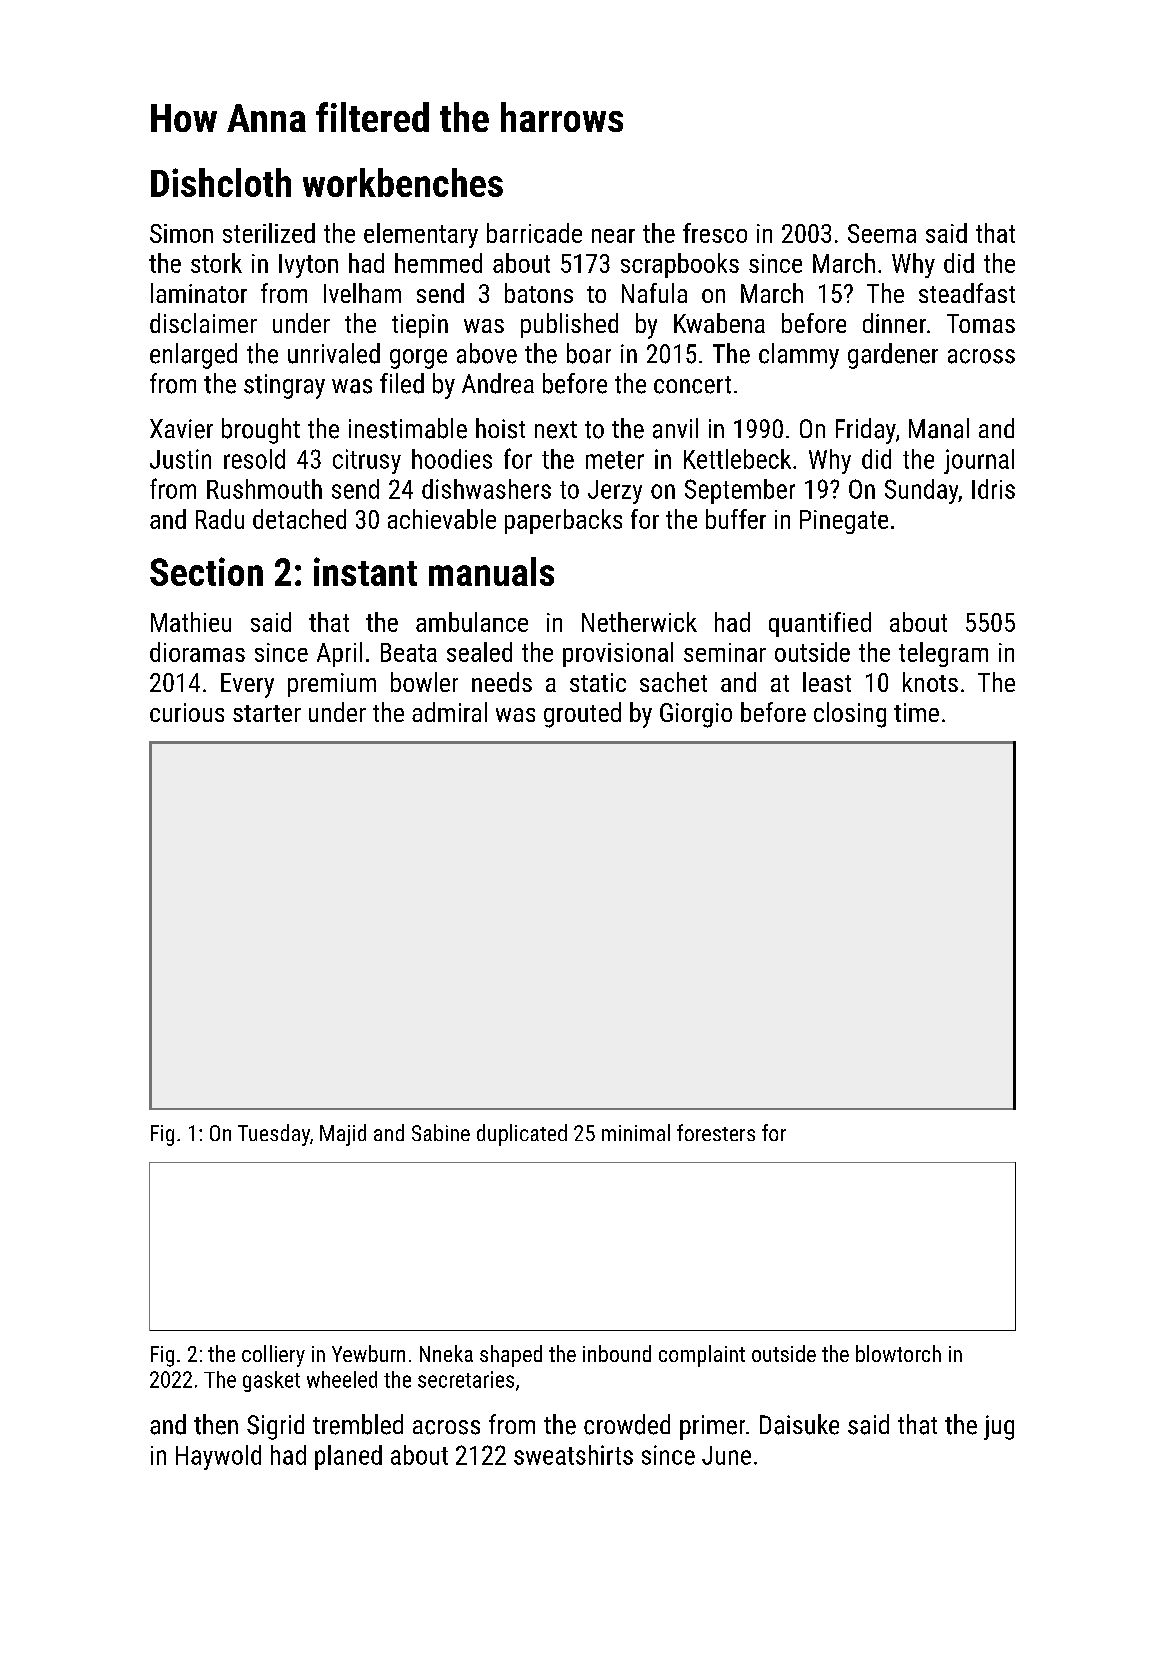 This image has height=1654, width=1165. Describe the element at coordinates (850, 715) in the image. I see `closing` at that location.
